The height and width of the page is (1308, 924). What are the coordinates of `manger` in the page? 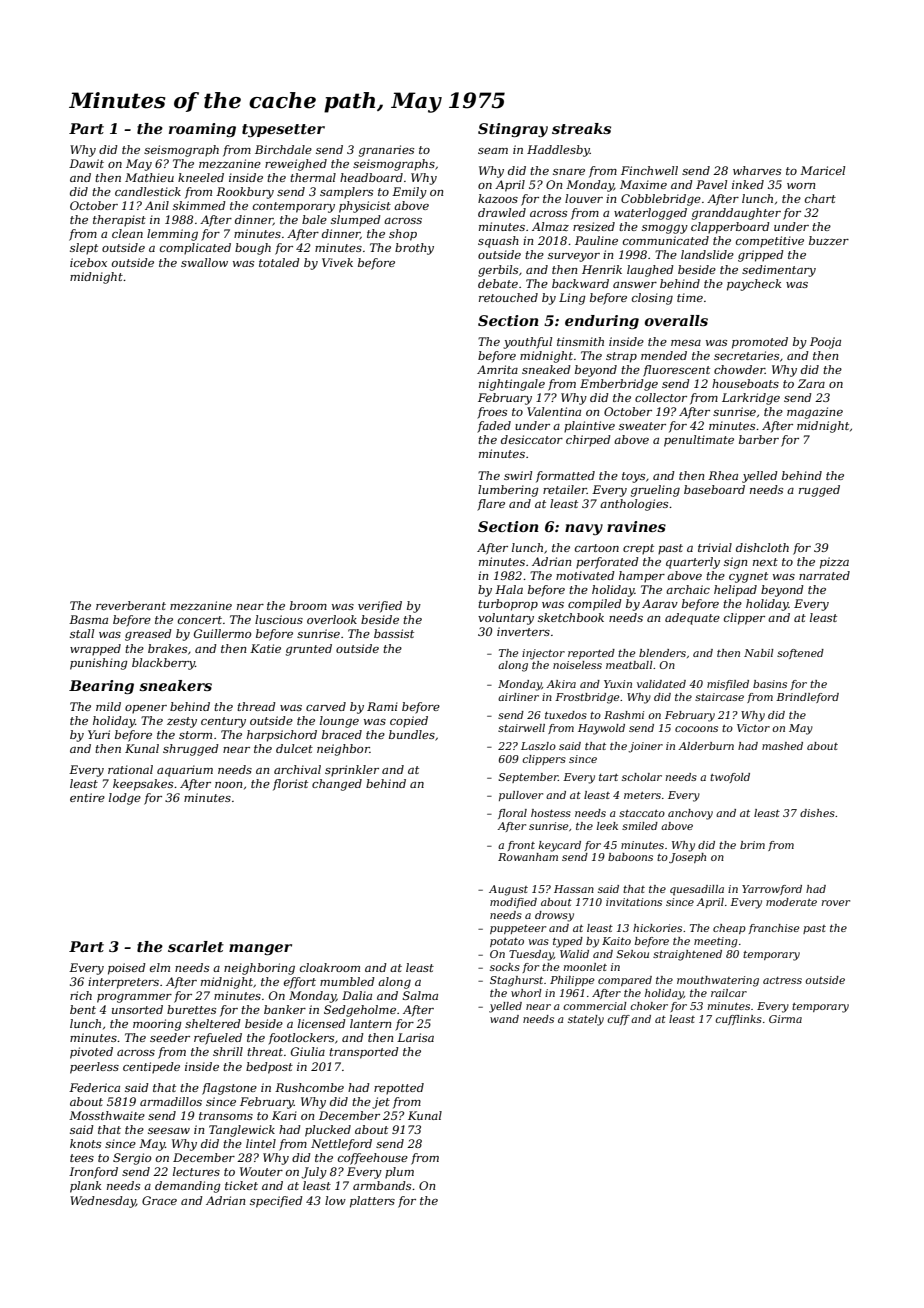 It's located at (260, 949).
